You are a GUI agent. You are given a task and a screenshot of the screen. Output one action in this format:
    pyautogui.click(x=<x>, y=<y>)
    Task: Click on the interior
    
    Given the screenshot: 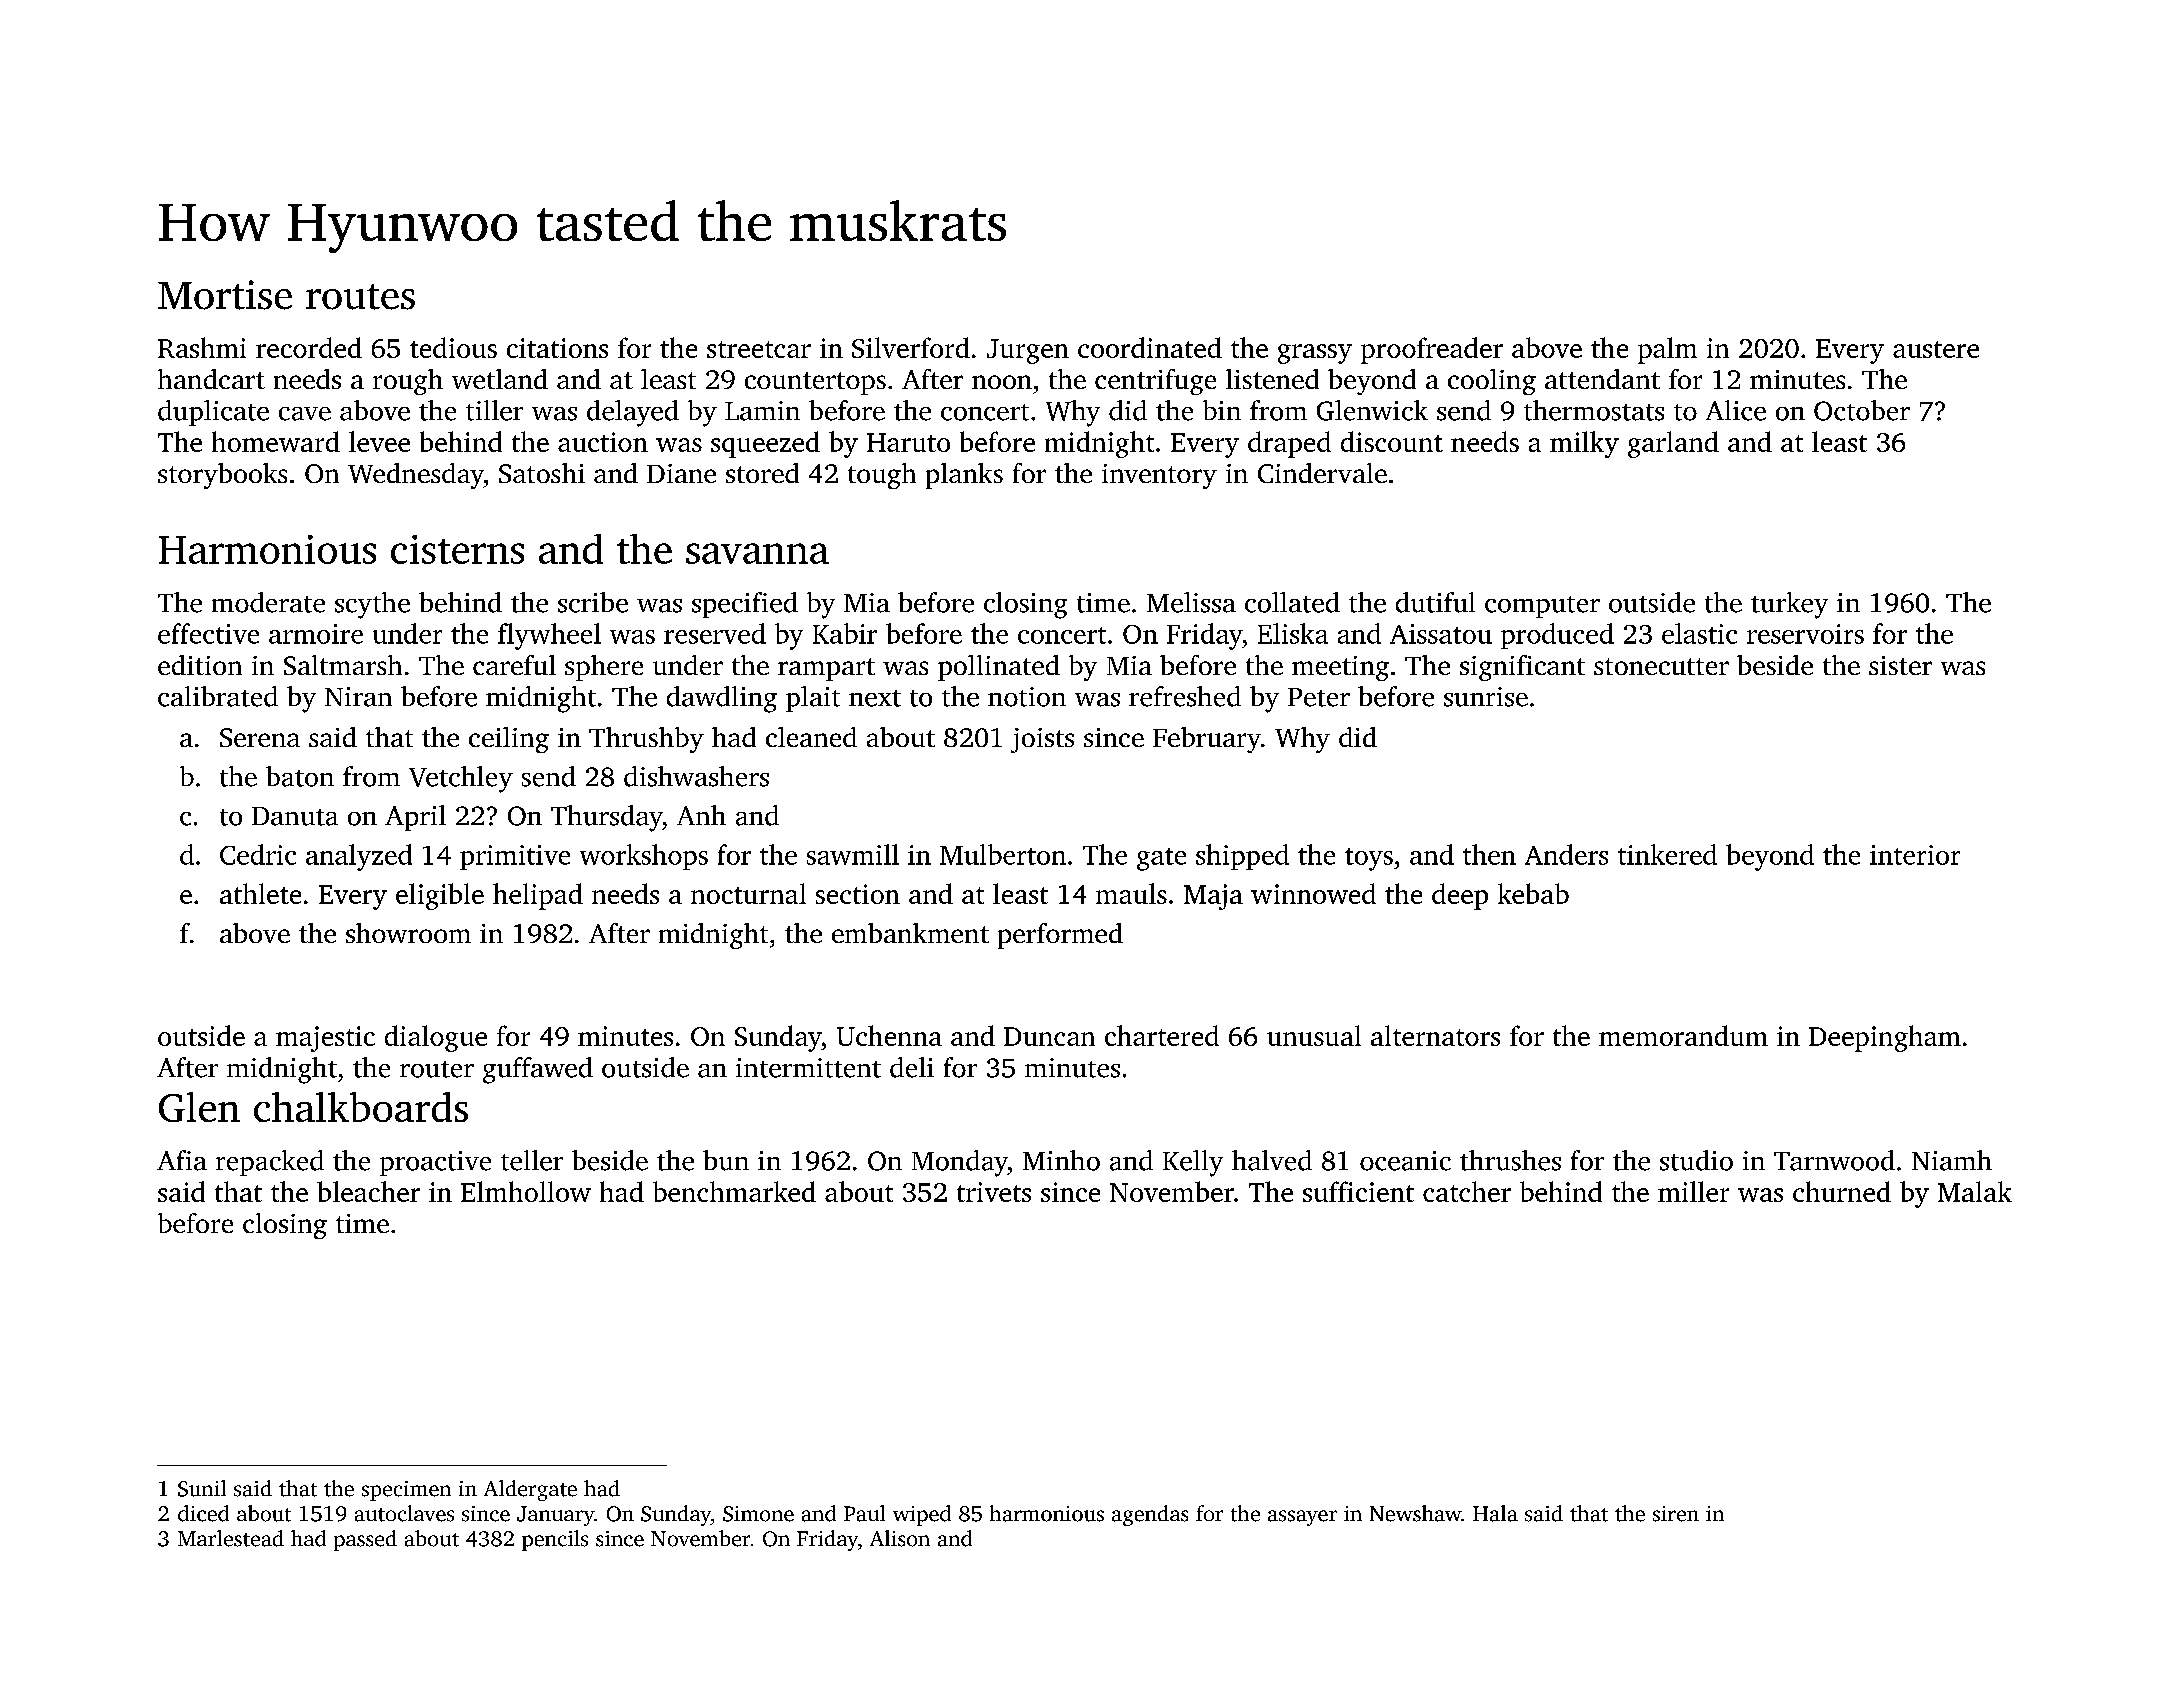 What is the action you would take?
    pyautogui.click(x=1915, y=855)
